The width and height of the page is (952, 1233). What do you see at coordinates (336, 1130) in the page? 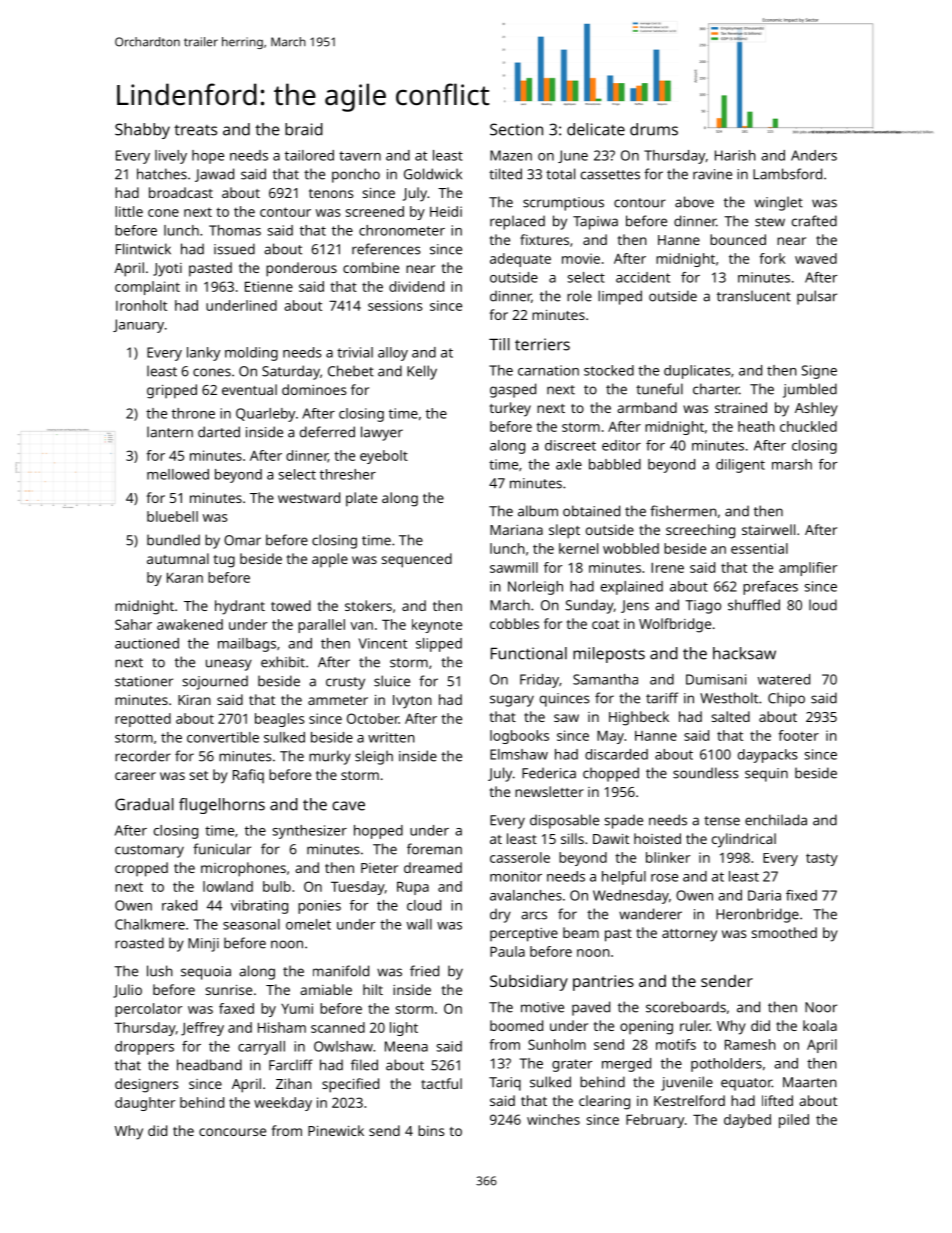
I see `Pinewick` at bounding box center [336, 1130].
